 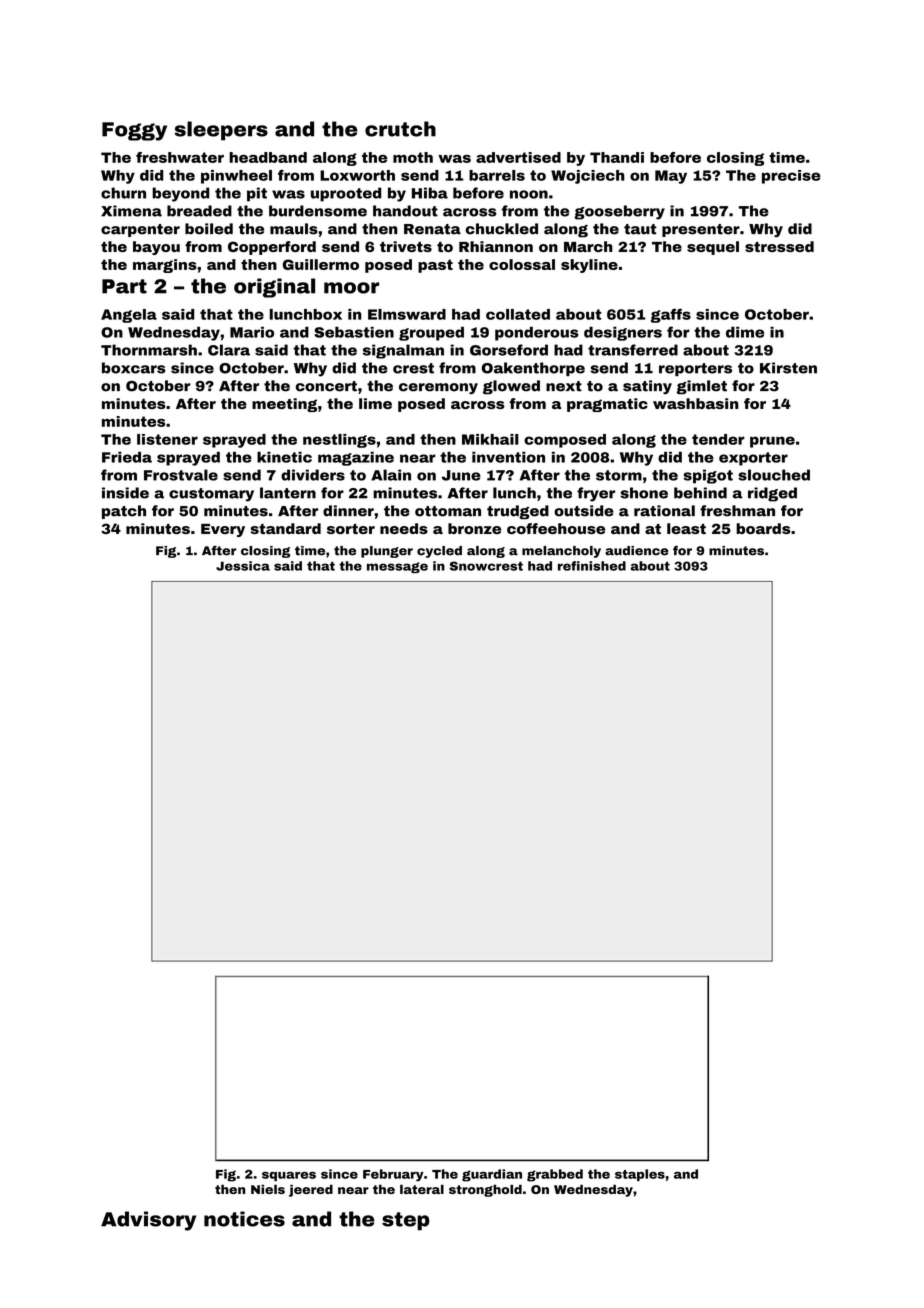 I want to click on Jessica, so click(x=243, y=566).
